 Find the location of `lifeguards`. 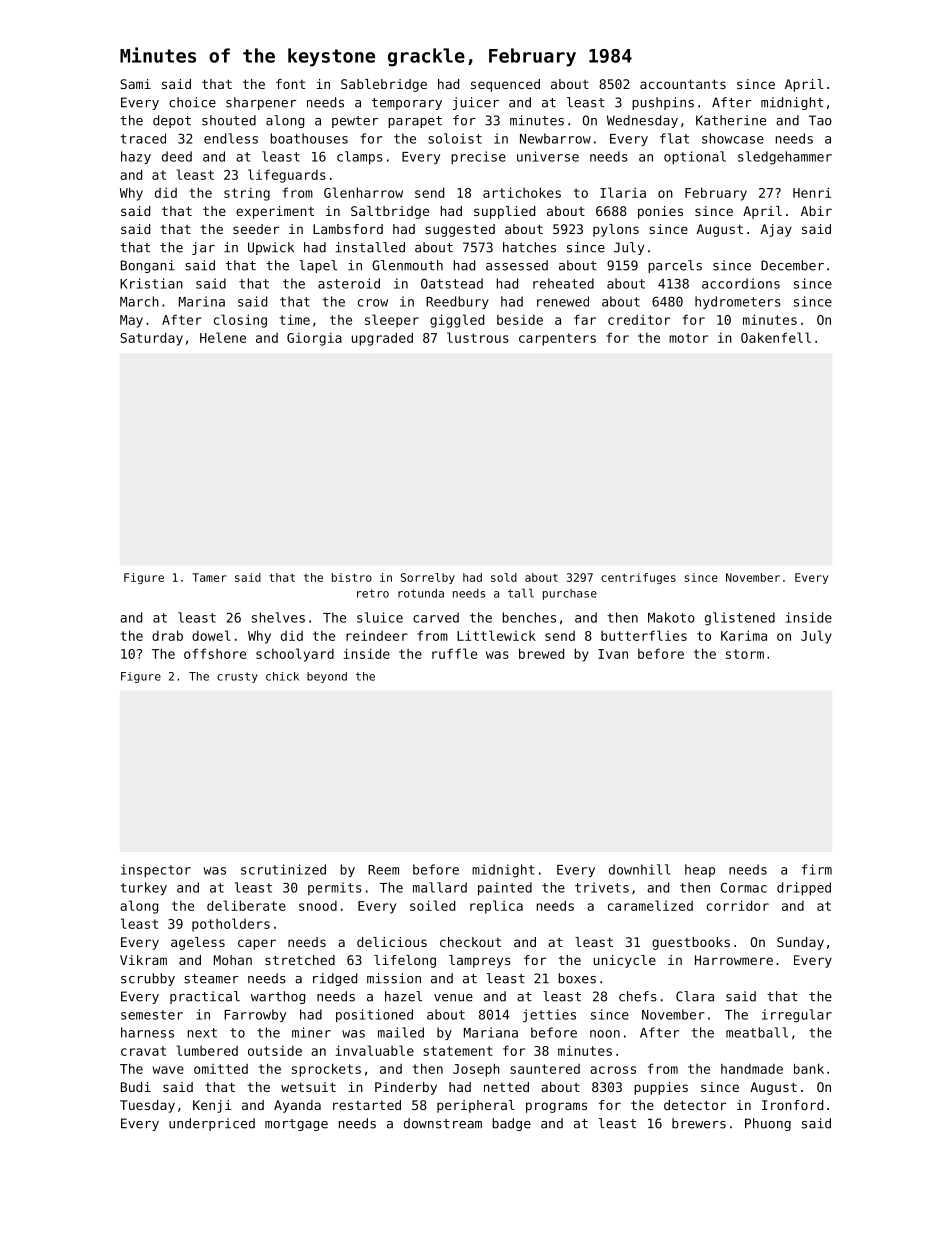

lifeguards is located at coordinates (287, 176).
